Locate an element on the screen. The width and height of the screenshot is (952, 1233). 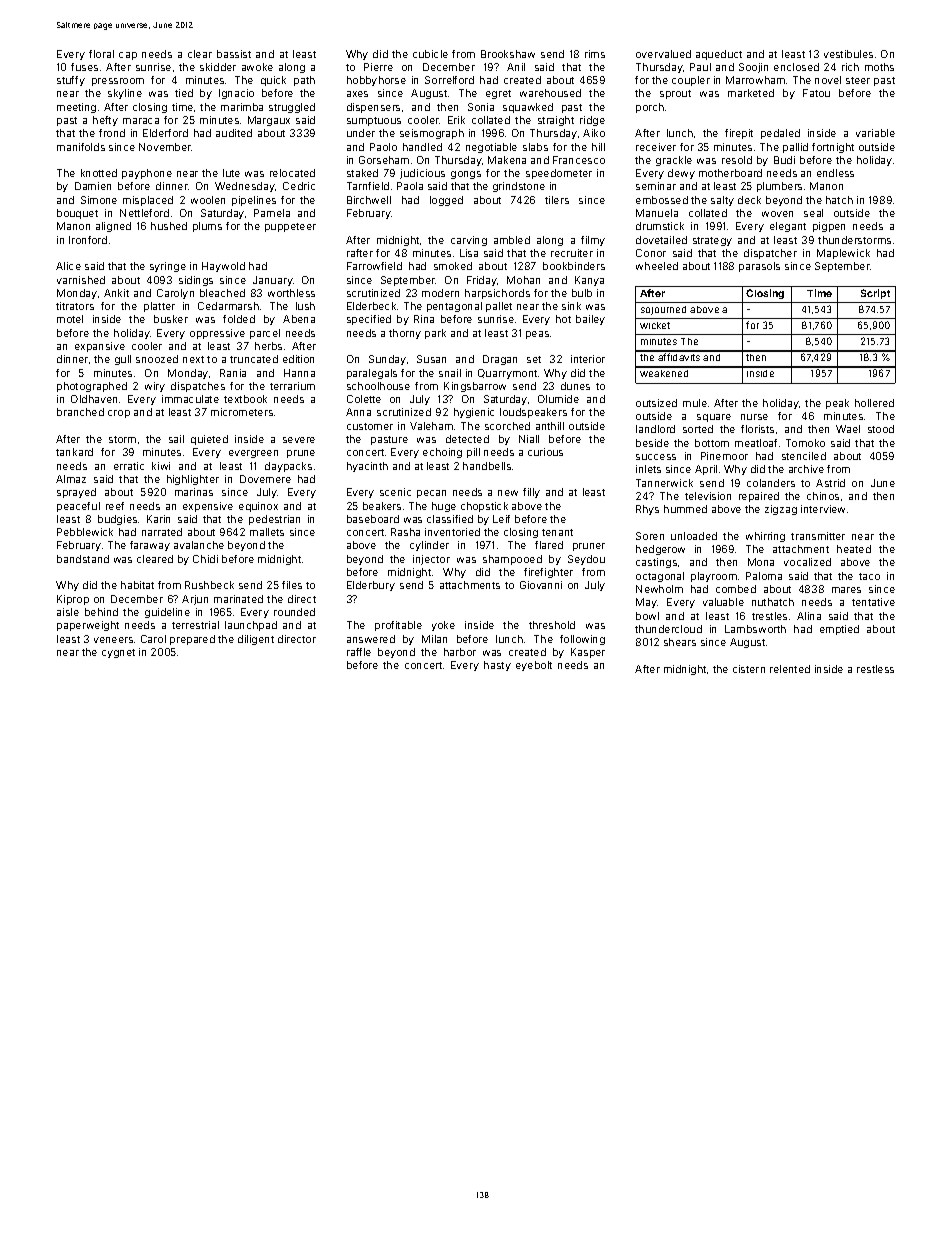
varnished is located at coordinates (81, 280).
